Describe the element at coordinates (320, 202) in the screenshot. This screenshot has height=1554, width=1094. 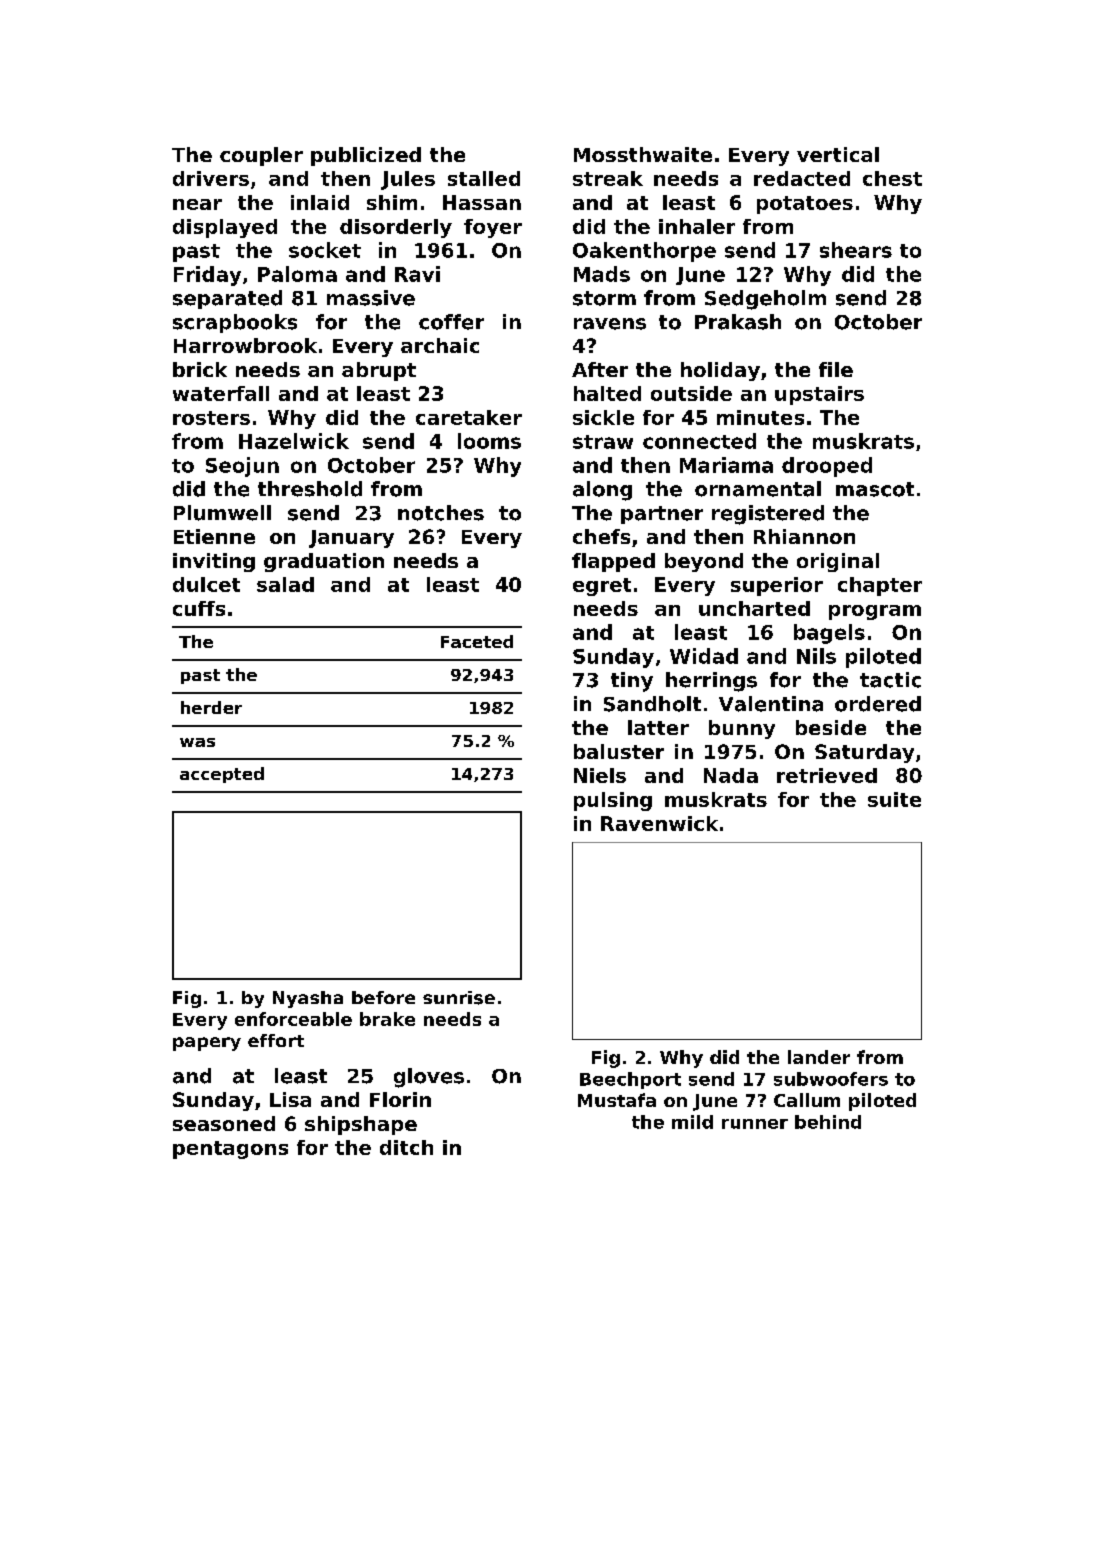
I see `inlaid` at that location.
